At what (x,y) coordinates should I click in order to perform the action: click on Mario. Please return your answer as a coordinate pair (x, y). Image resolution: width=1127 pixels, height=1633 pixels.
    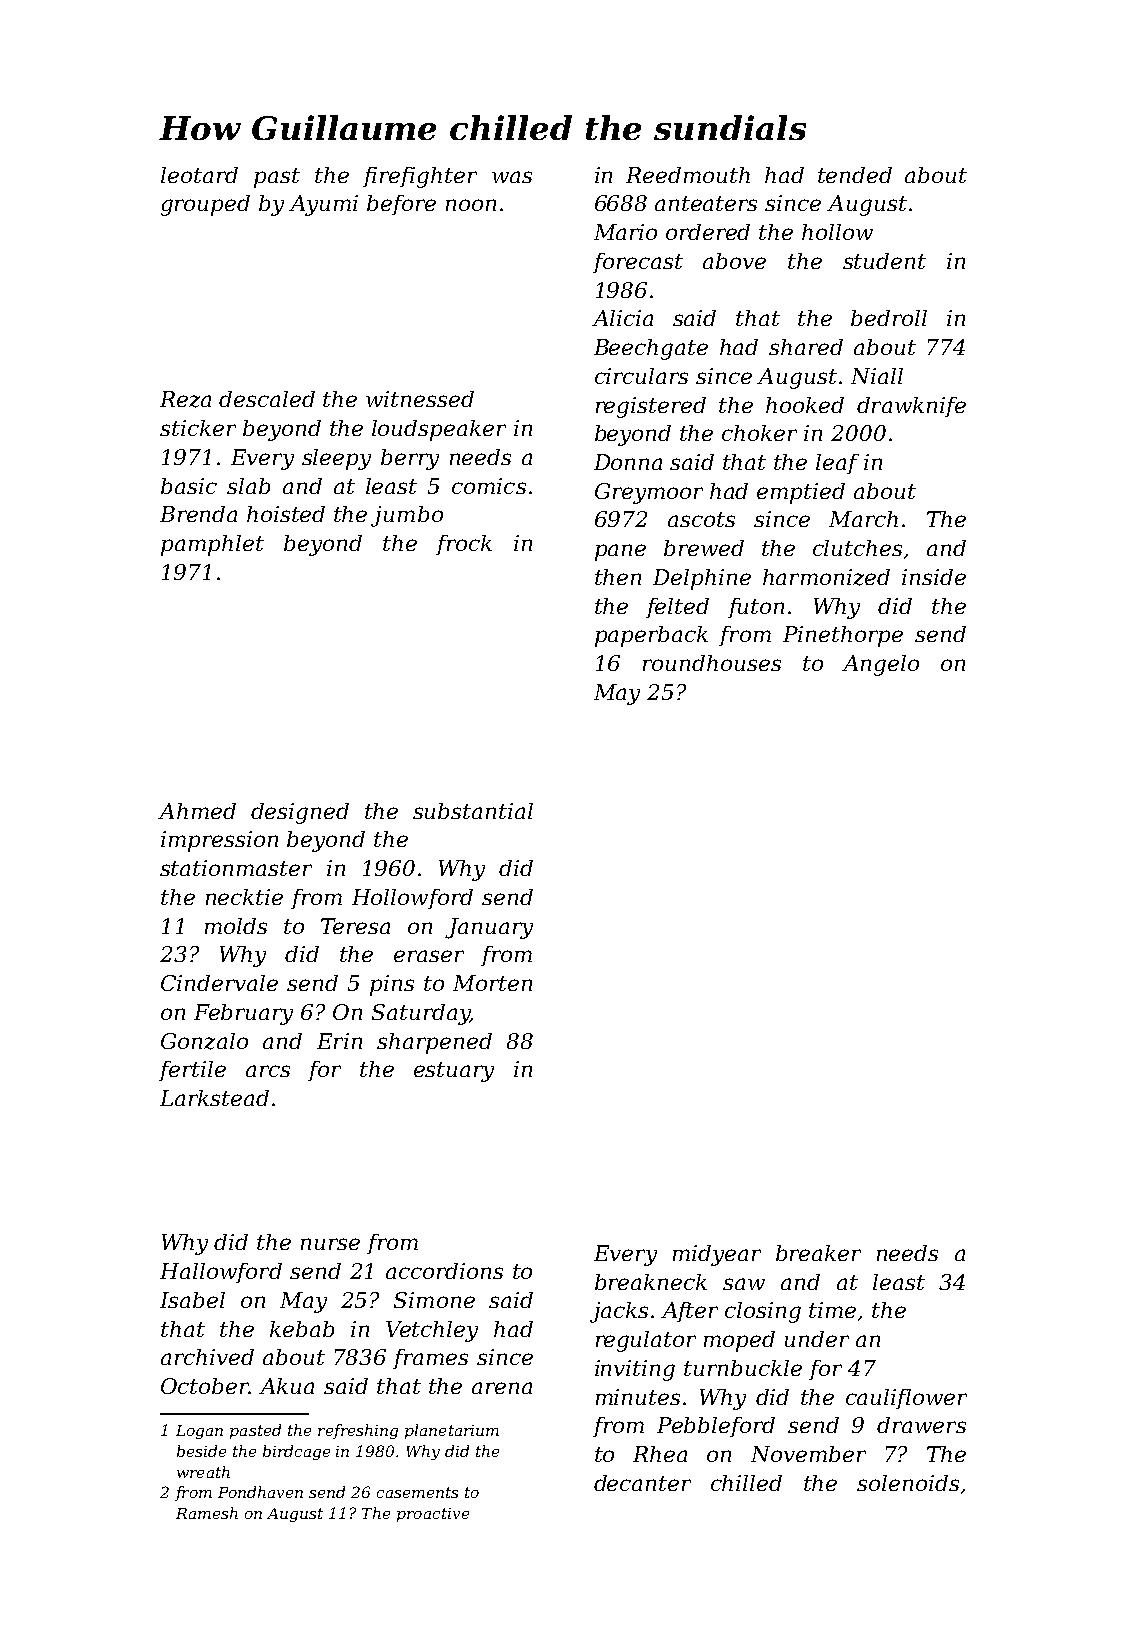
    Looking at the image, I should click on (625, 232).
